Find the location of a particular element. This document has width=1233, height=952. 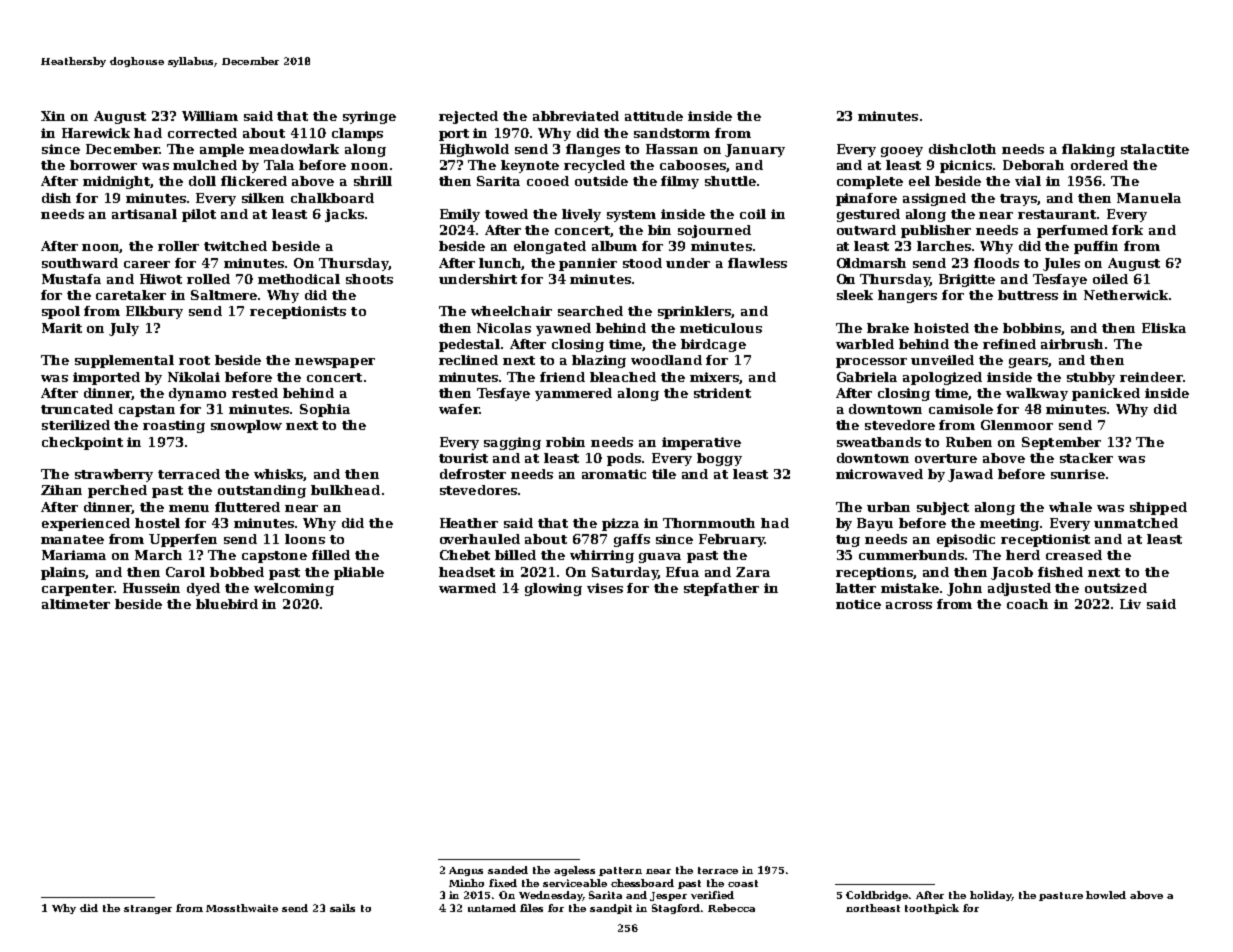

toothpick is located at coordinates (932, 909).
